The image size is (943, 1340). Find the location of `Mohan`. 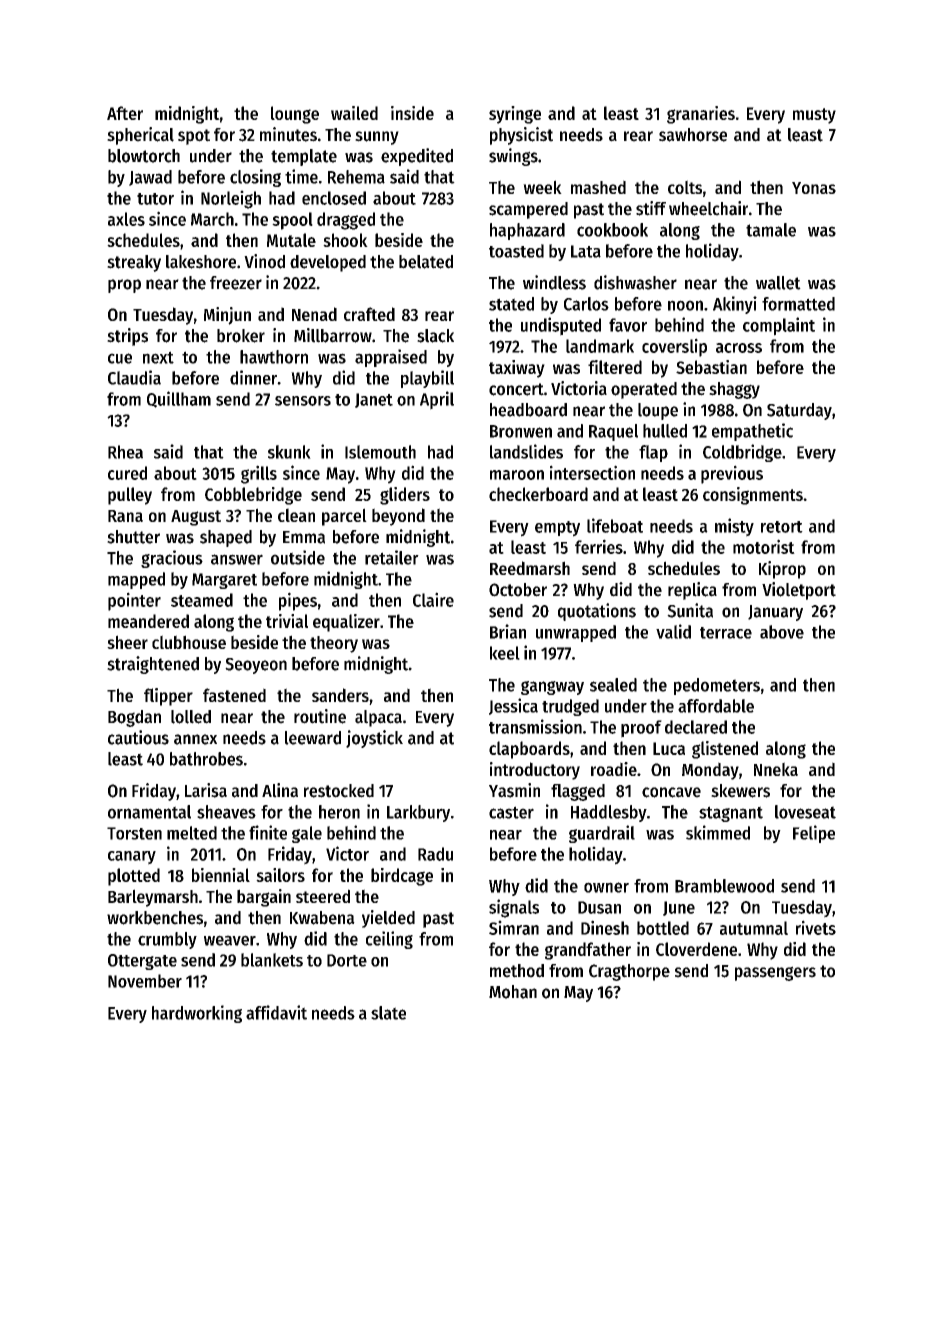

Mohan is located at coordinates (513, 992).
